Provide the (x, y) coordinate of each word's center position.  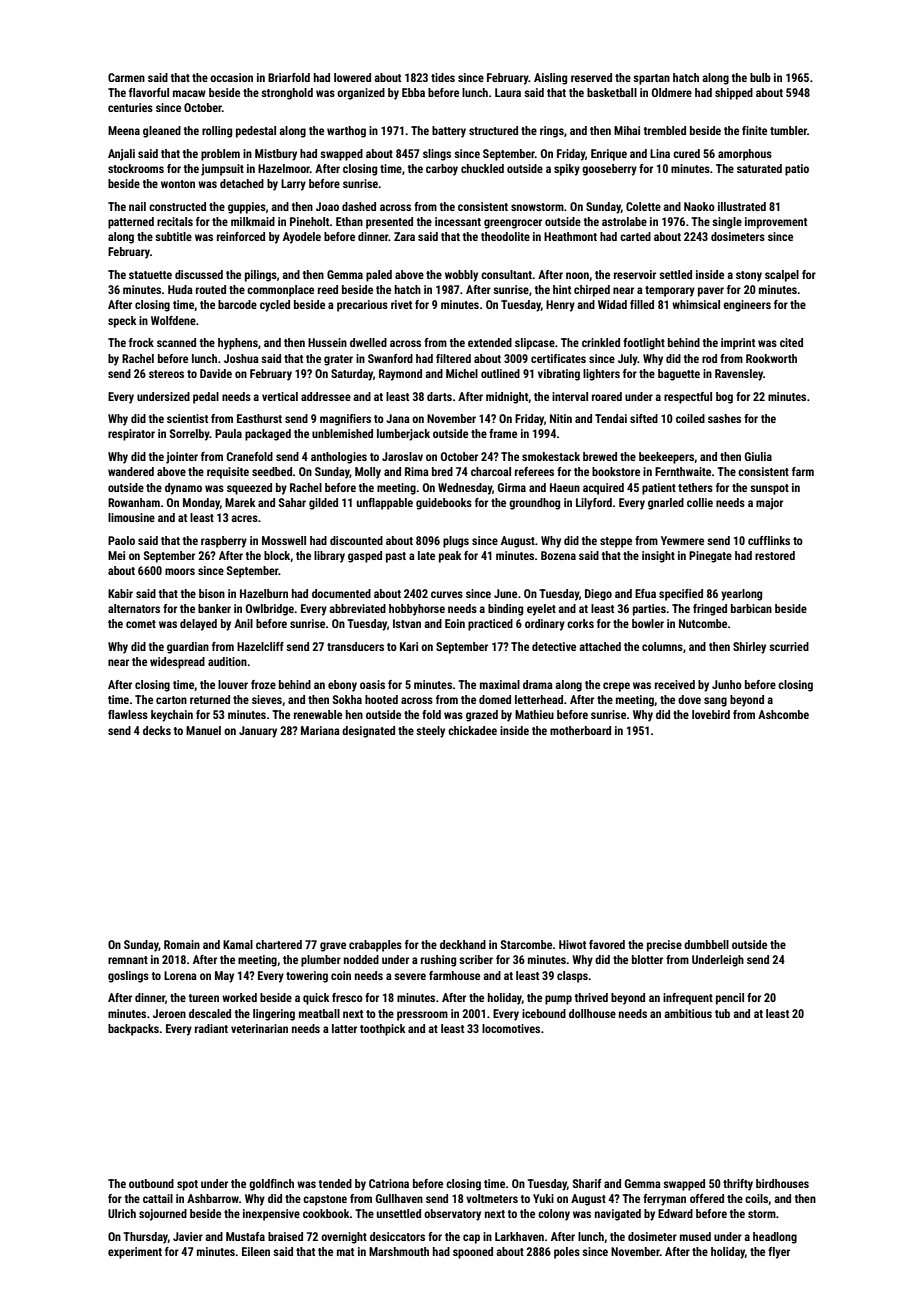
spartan (651, 79)
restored (775, 555)
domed (495, 699)
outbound (151, 1183)
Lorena (180, 975)
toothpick (383, 1030)
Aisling (550, 79)
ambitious (688, 1013)
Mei (116, 555)
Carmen (126, 77)
